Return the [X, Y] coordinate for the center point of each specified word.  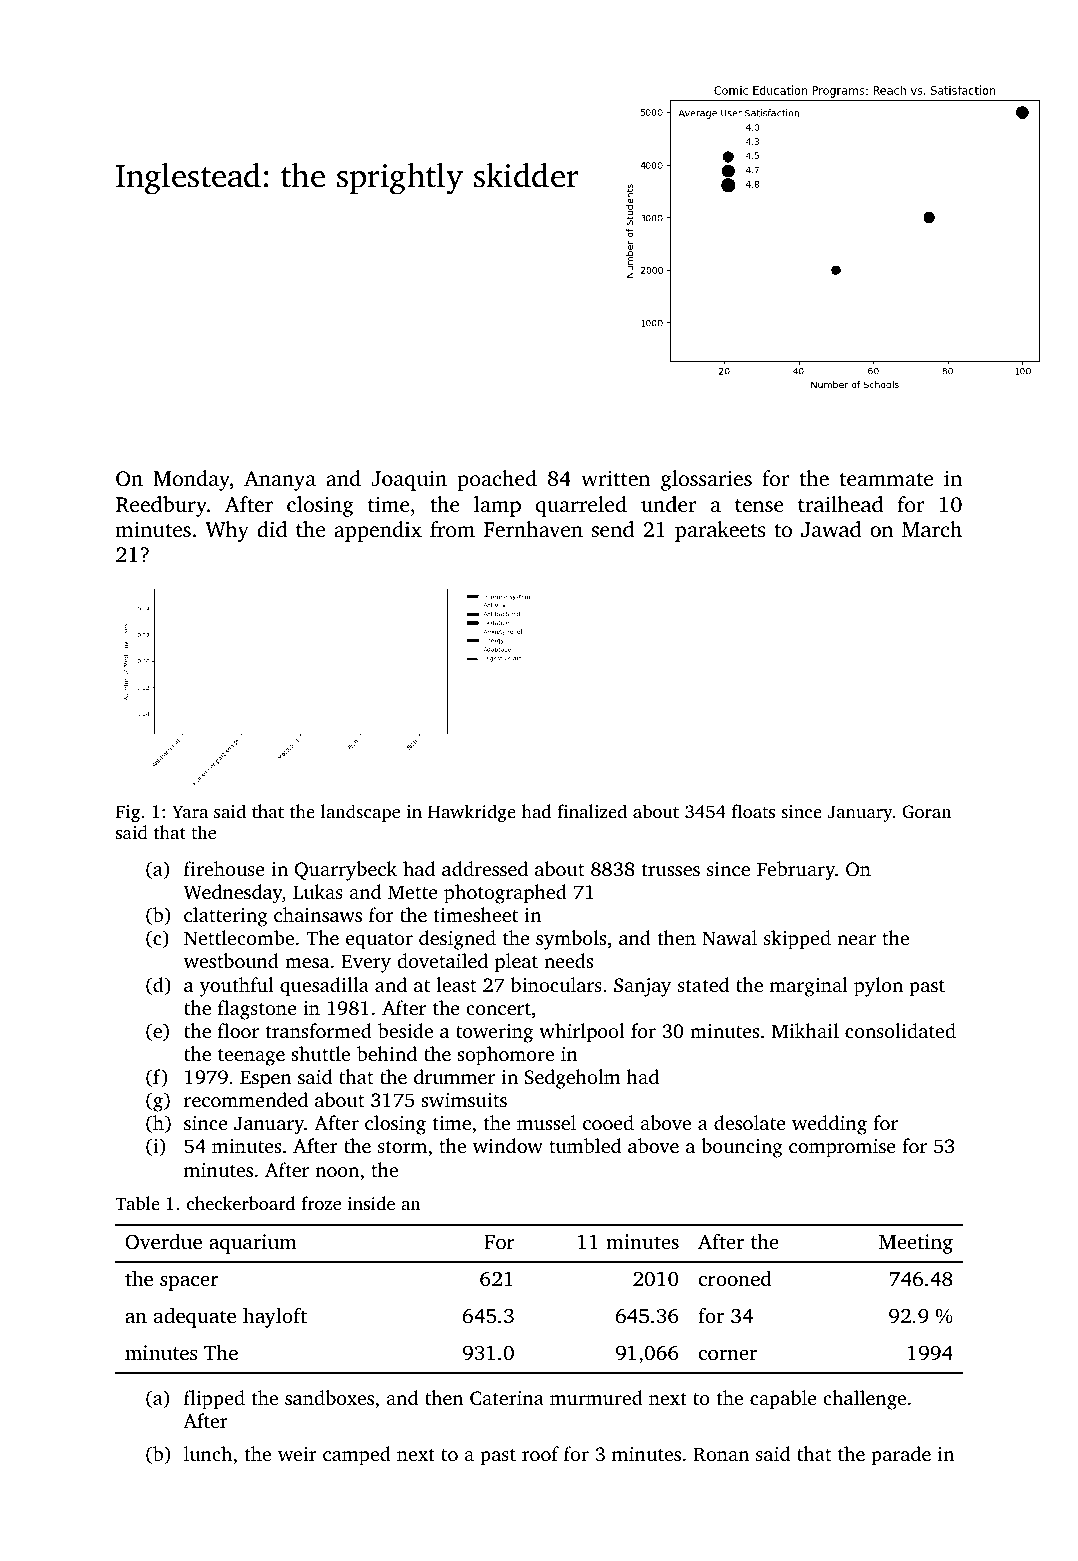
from [452, 529]
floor [238, 1030]
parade [901, 1456]
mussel [546, 1122]
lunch [208, 1453]
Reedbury [161, 506]
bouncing [742, 1148]
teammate [886, 479]
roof [540, 1453]
